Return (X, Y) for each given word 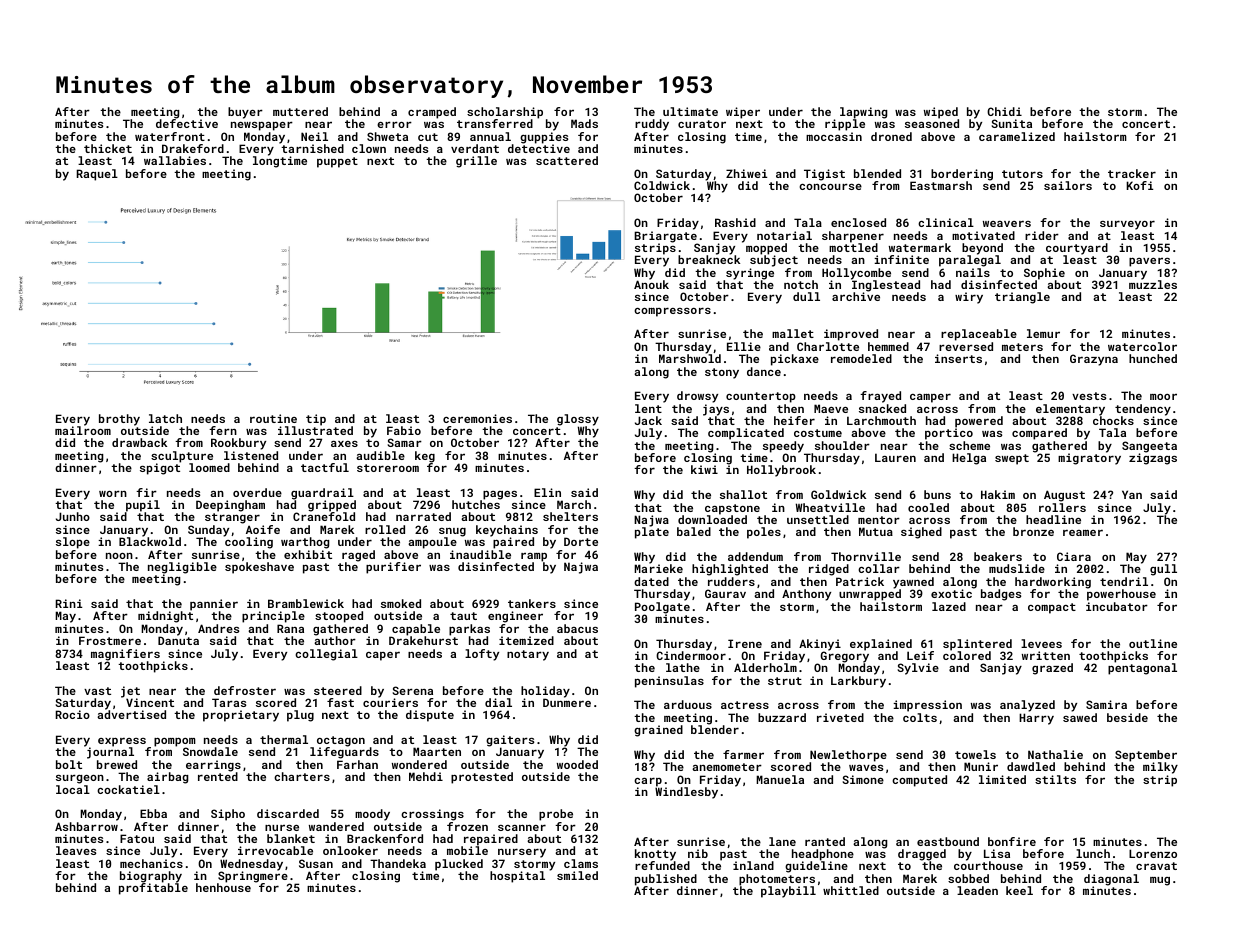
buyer (245, 113)
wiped (941, 113)
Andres (218, 628)
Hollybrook (781, 471)
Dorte (581, 541)
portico (949, 434)
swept (1012, 459)
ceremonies (477, 418)
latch (165, 418)
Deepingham (230, 506)
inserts (958, 358)
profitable (153, 889)
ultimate (690, 111)
